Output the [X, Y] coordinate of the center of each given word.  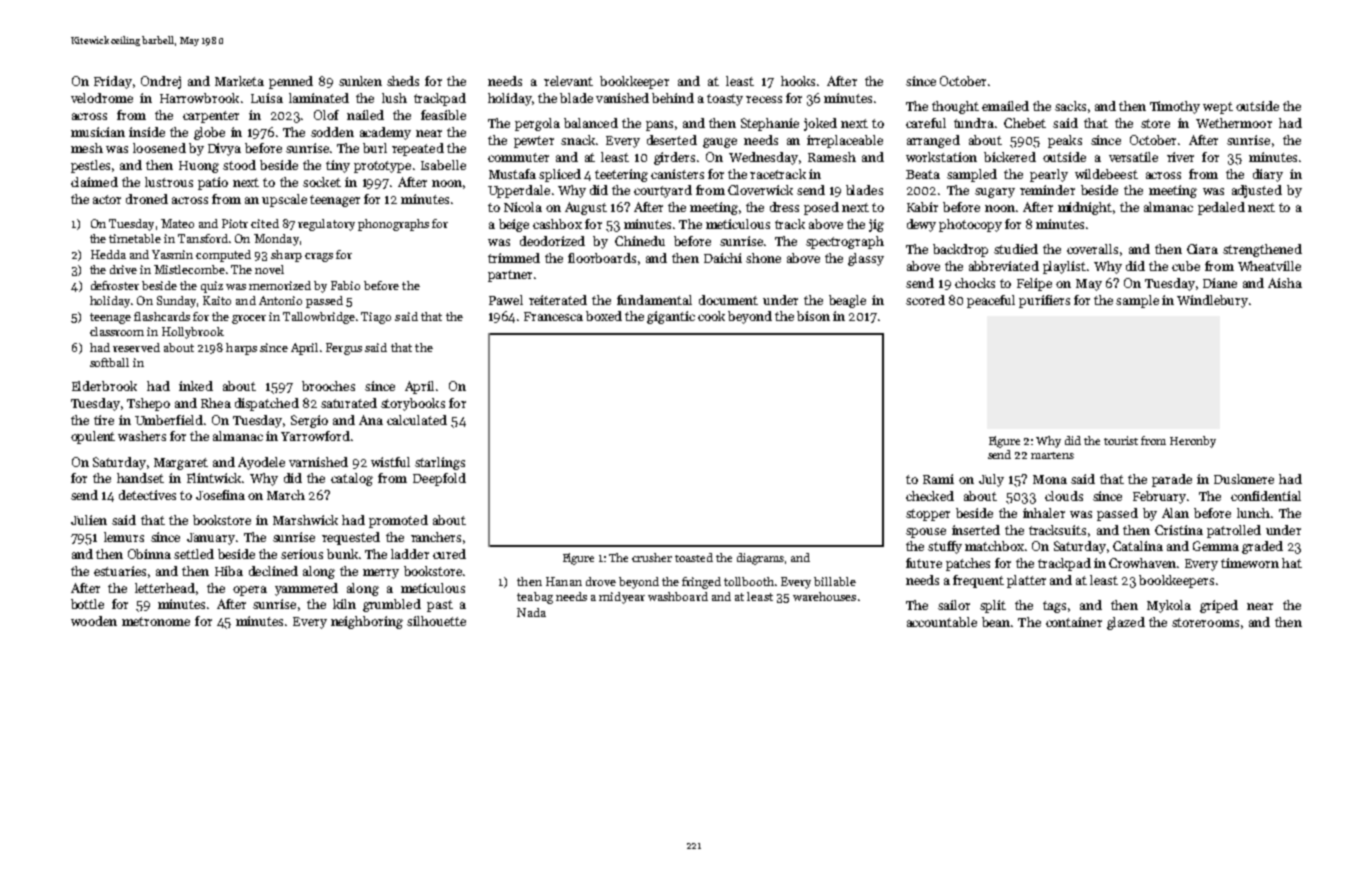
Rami [938, 479]
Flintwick [214, 478]
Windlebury [1212, 301]
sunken [360, 81]
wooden [94, 621]
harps [241, 349]
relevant [568, 81]
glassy [866, 259]
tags [1054, 607]
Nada [531, 612]
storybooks [413, 404]
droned [147, 199]
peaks [1065, 141]
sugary [995, 193]
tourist [1121, 440]
